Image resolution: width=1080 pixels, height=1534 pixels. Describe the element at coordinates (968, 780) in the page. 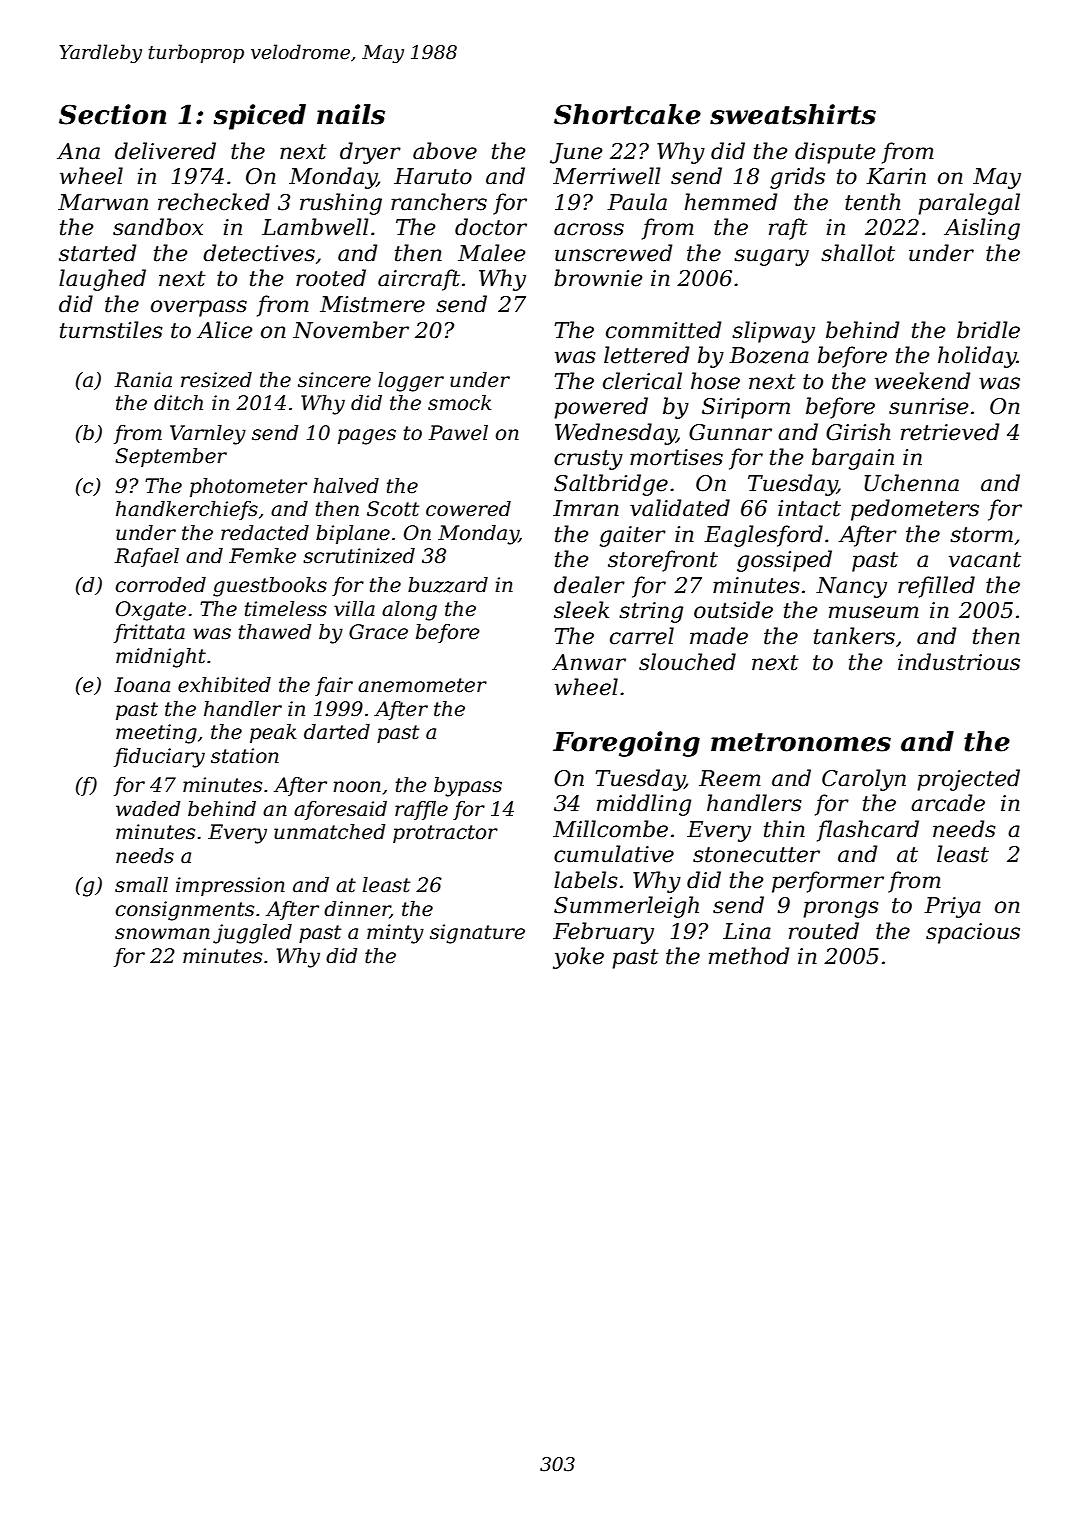

I see `projected` at that location.
